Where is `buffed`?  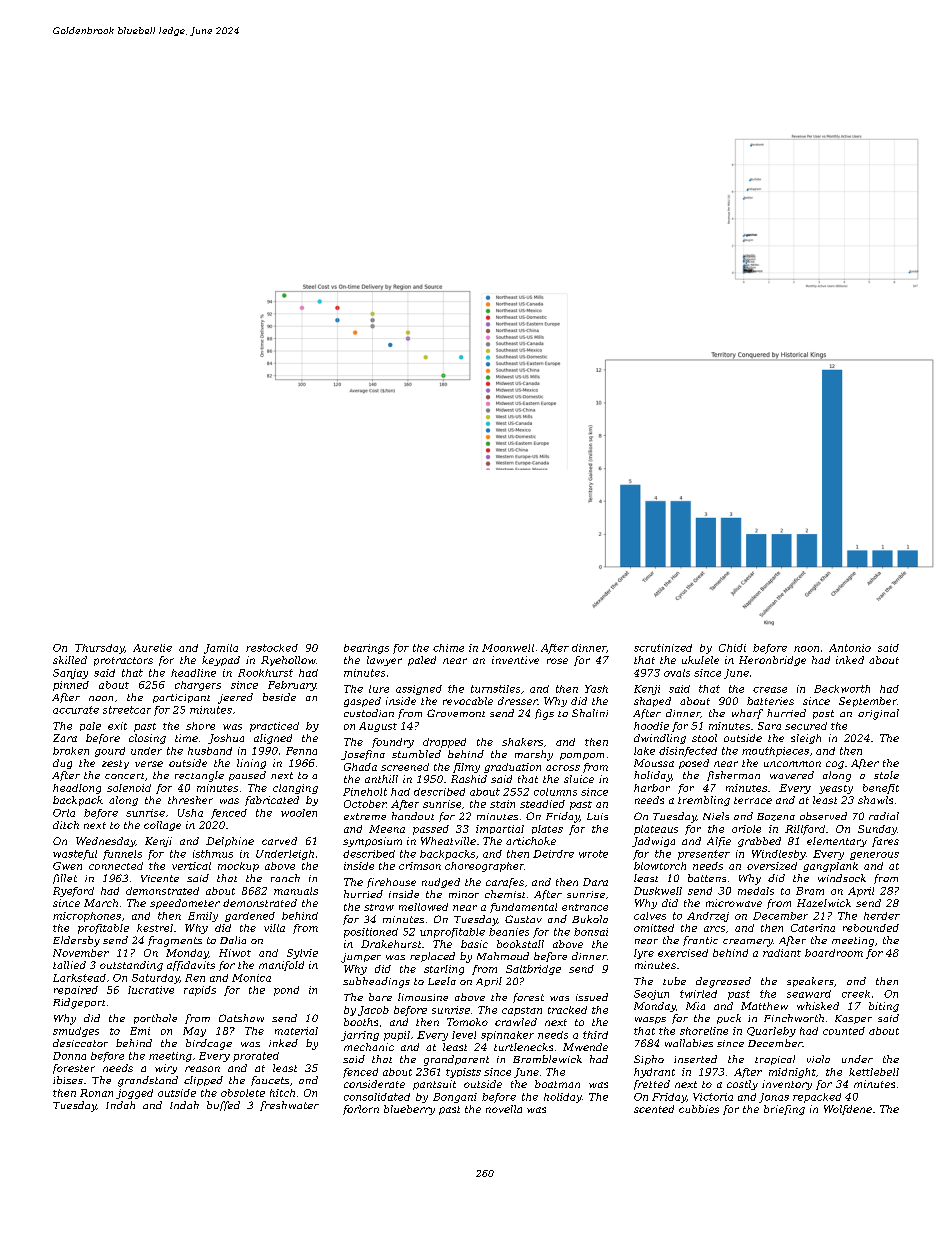 buffed is located at coordinates (223, 1106).
